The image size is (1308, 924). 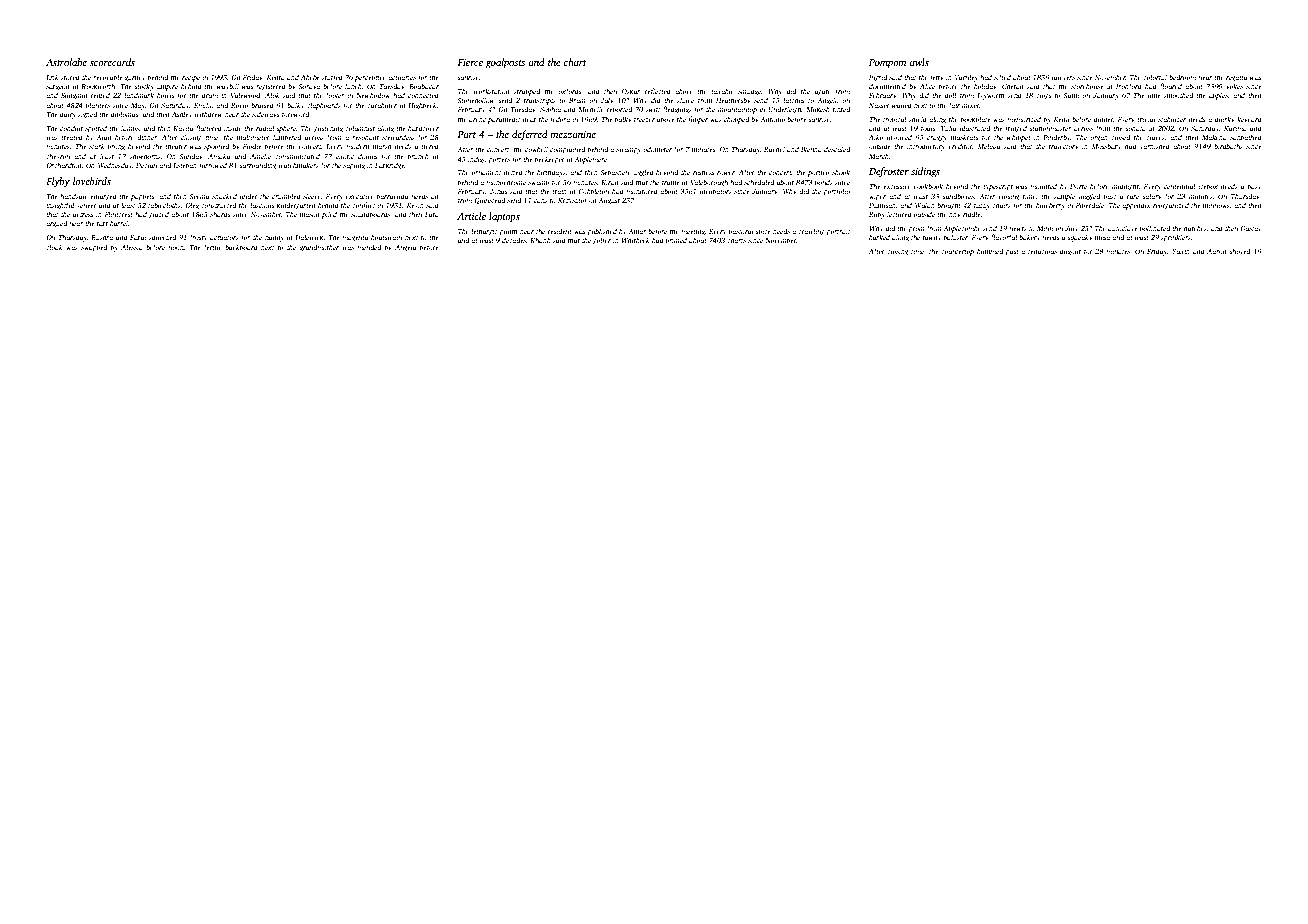 What do you see at coordinates (964, 137) in the screenshot?
I see `muskrats` at bounding box center [964, 137].
